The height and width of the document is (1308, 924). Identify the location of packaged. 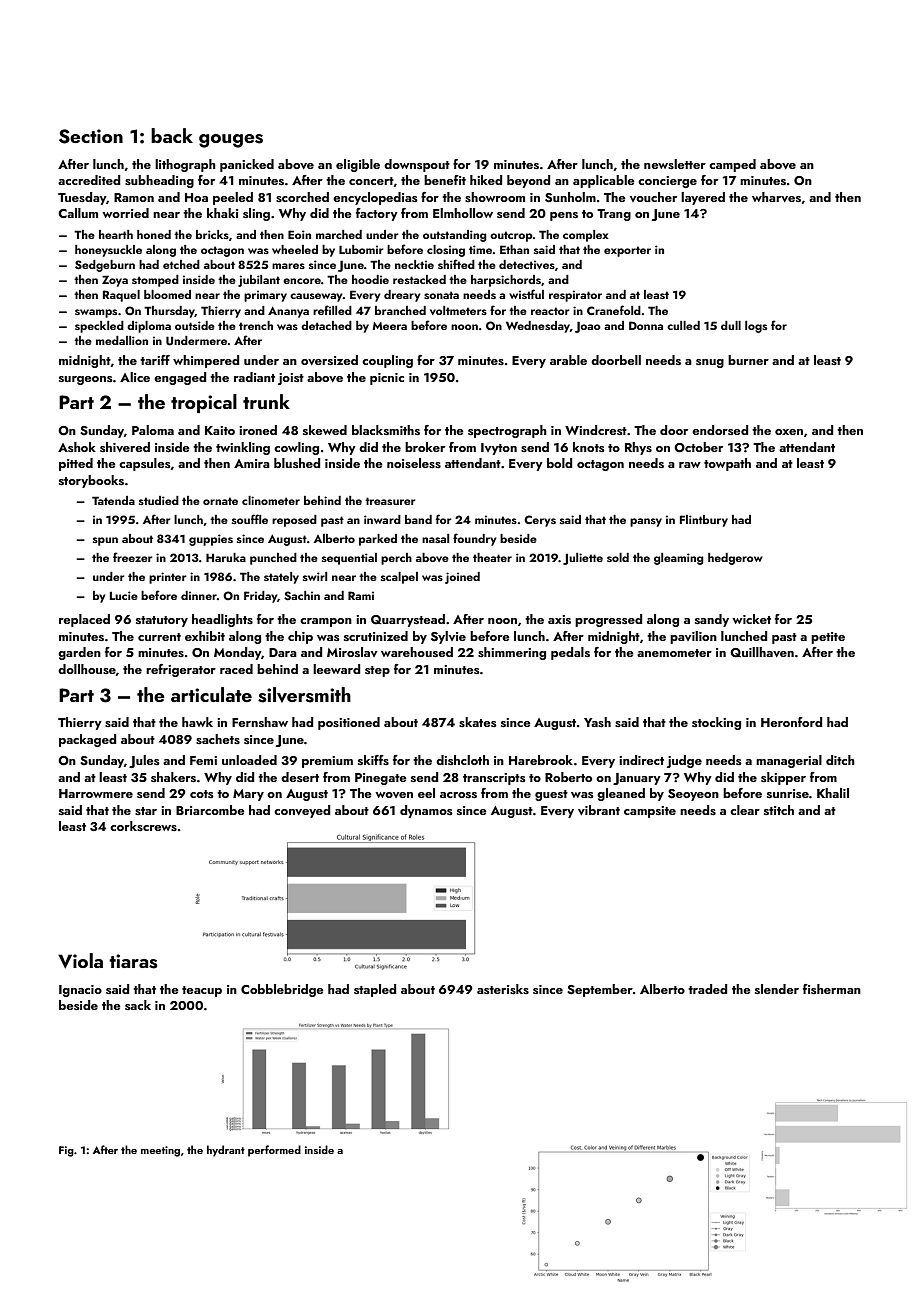
(87, 740).
